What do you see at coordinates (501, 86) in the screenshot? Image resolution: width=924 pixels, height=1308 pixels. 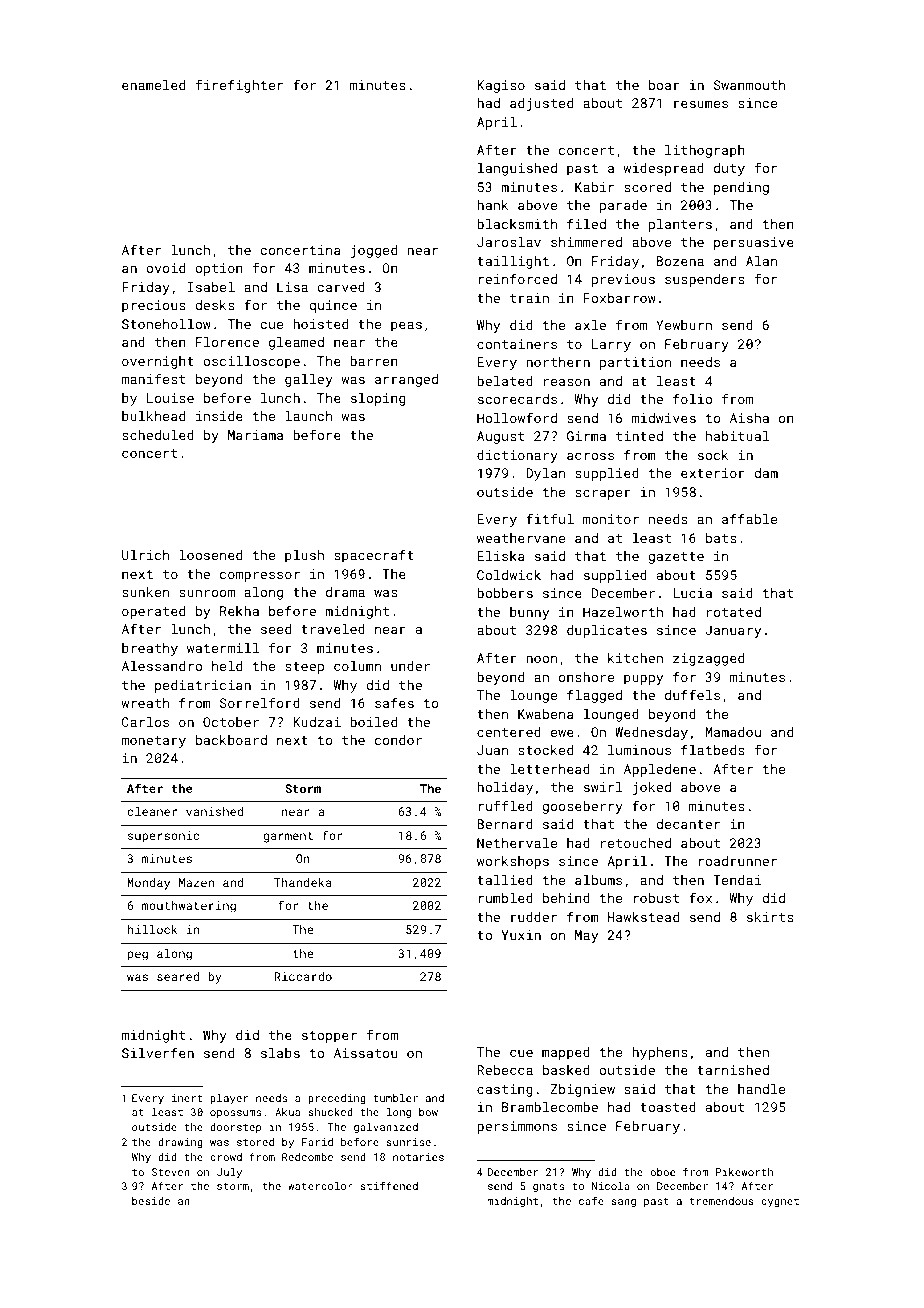 I see `Kagiso` at bounding box center [501, 86].
